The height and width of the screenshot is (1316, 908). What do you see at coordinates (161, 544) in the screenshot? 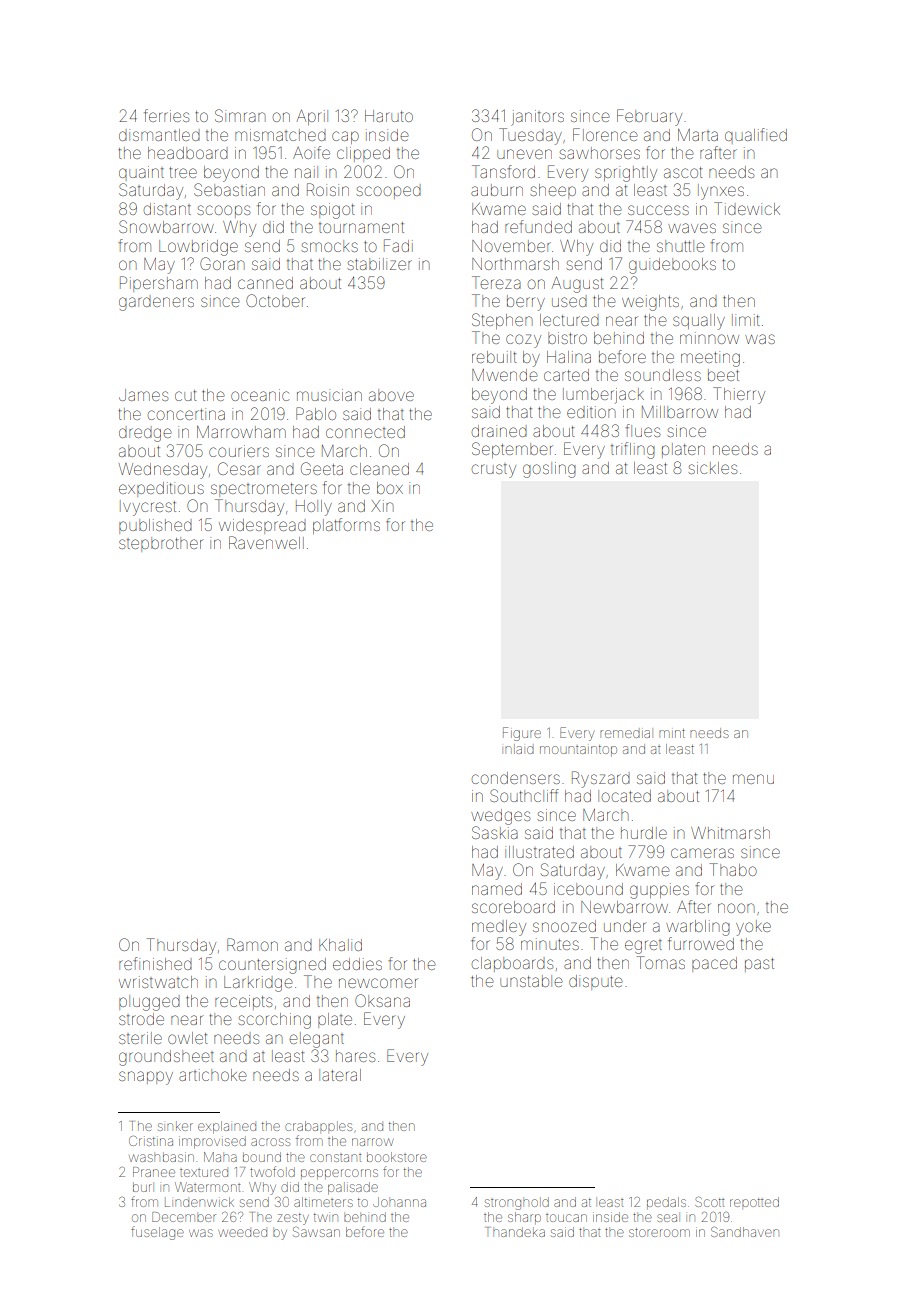
I see `stepbrother` at bounding box center [161, 544].
